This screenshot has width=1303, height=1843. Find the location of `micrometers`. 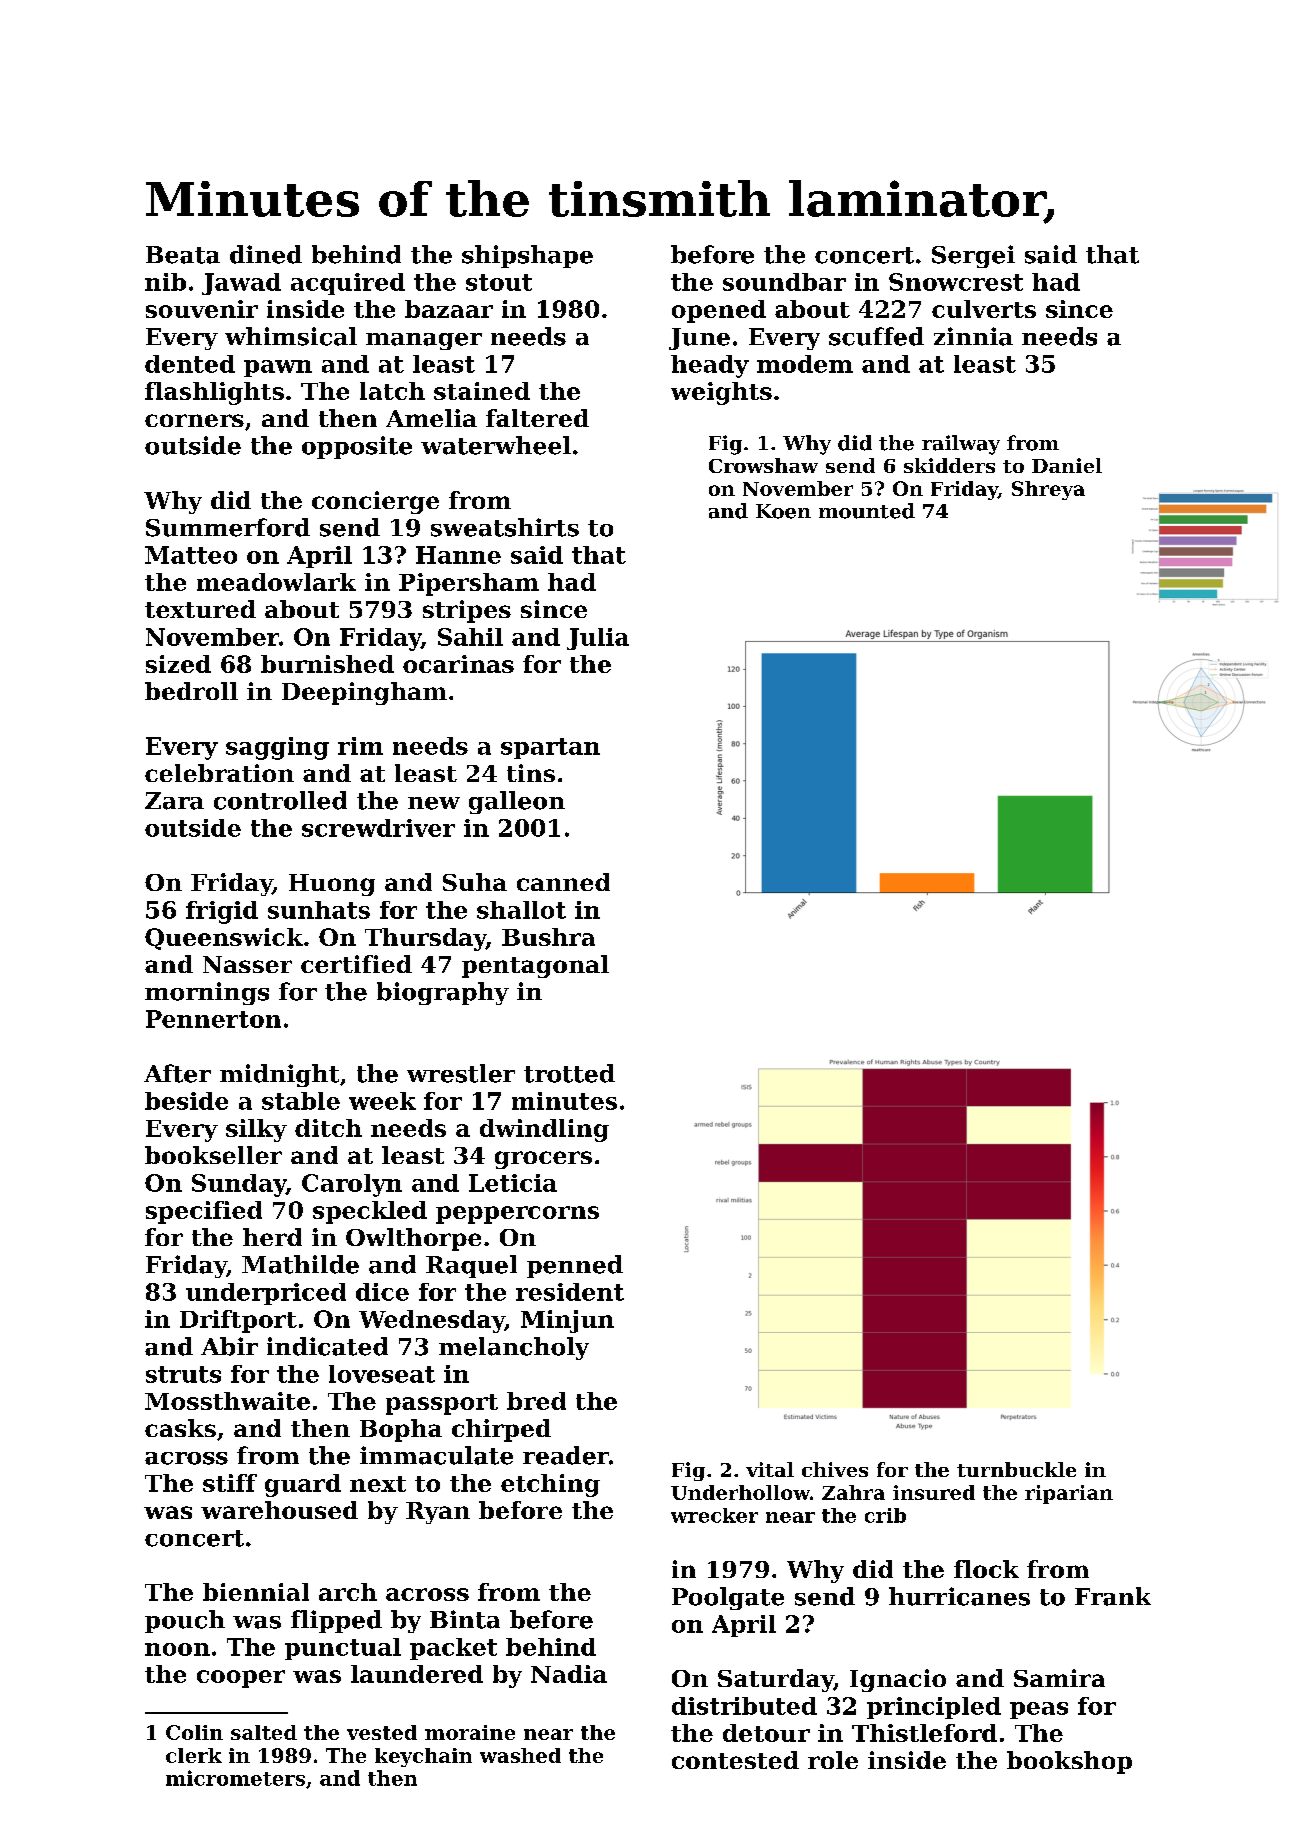

micrometers is located at coordinates (235, 1778).
